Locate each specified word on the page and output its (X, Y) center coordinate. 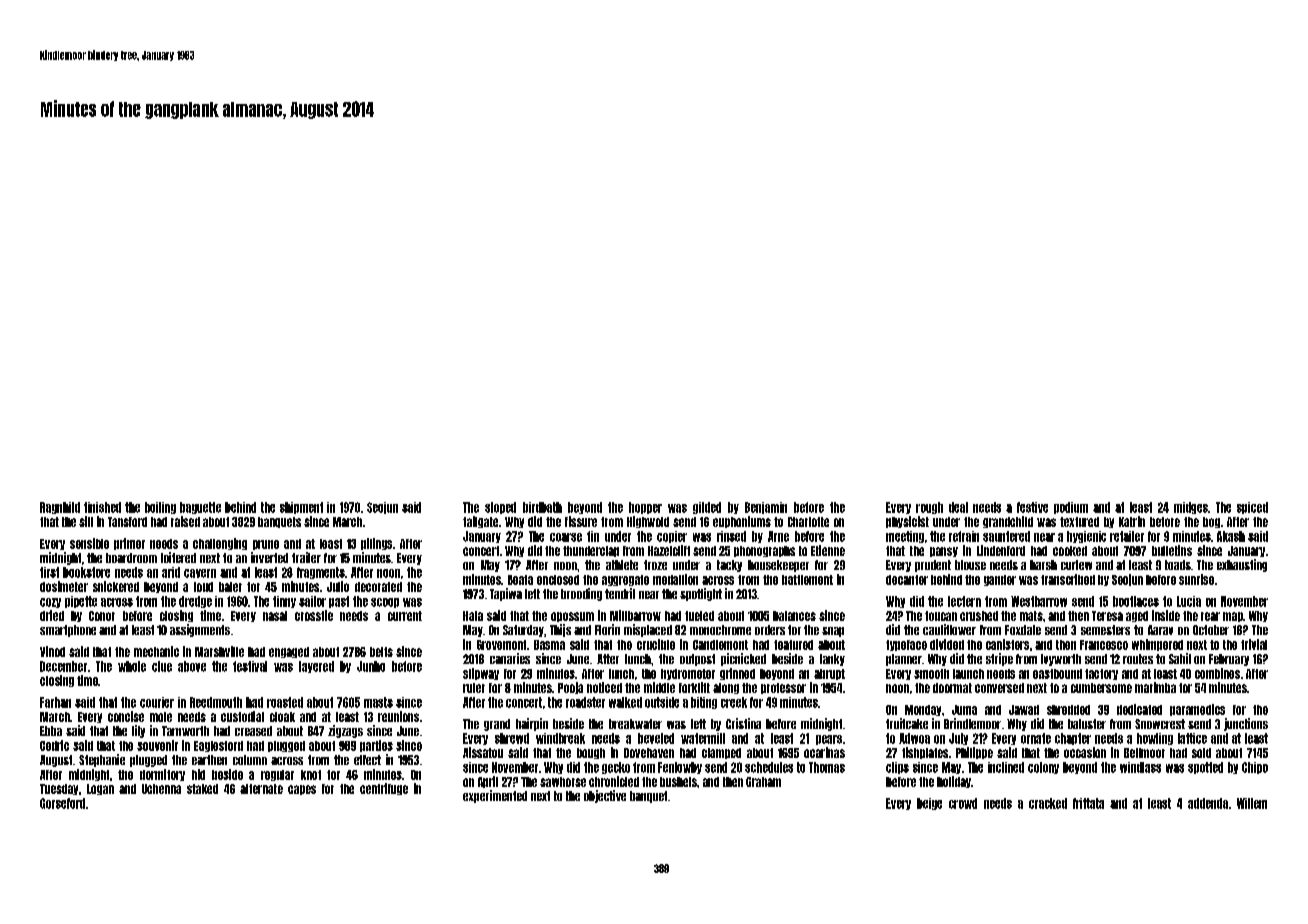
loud (203, 587)
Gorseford (62, 803)
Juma (964, 710)
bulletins (1172, 550)
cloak (282, 717)
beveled (656, 738)
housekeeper (778, 566)
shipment (301, 508)
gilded (707, 508)
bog (1211, 522)
